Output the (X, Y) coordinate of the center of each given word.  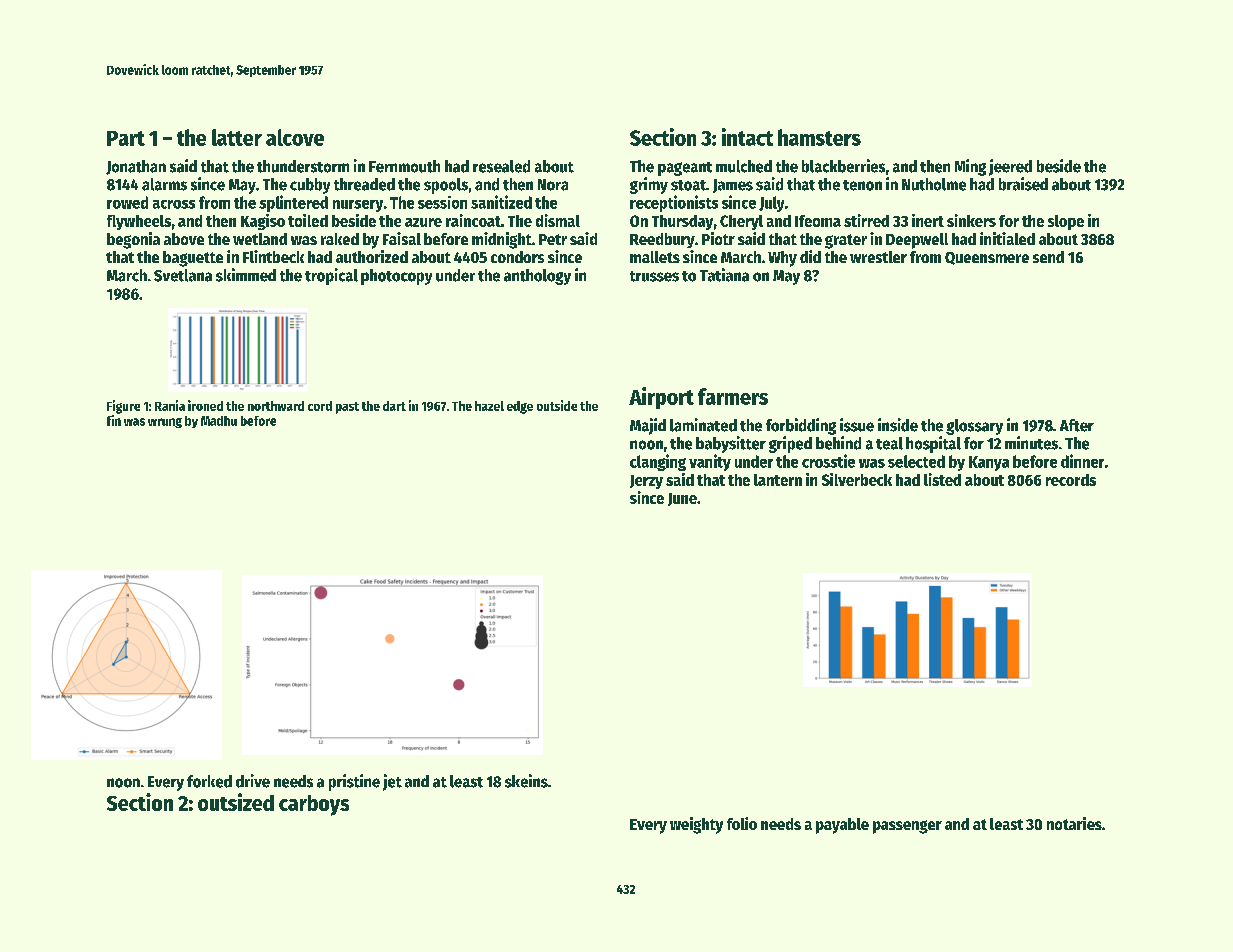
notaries (1074, 823)
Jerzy (646, 482)
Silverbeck (857, 479)
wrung (165, 423)
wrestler (878, 257)
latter (237, 137)
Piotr (718, 238)
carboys (314, 805)
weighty (696, 825)
